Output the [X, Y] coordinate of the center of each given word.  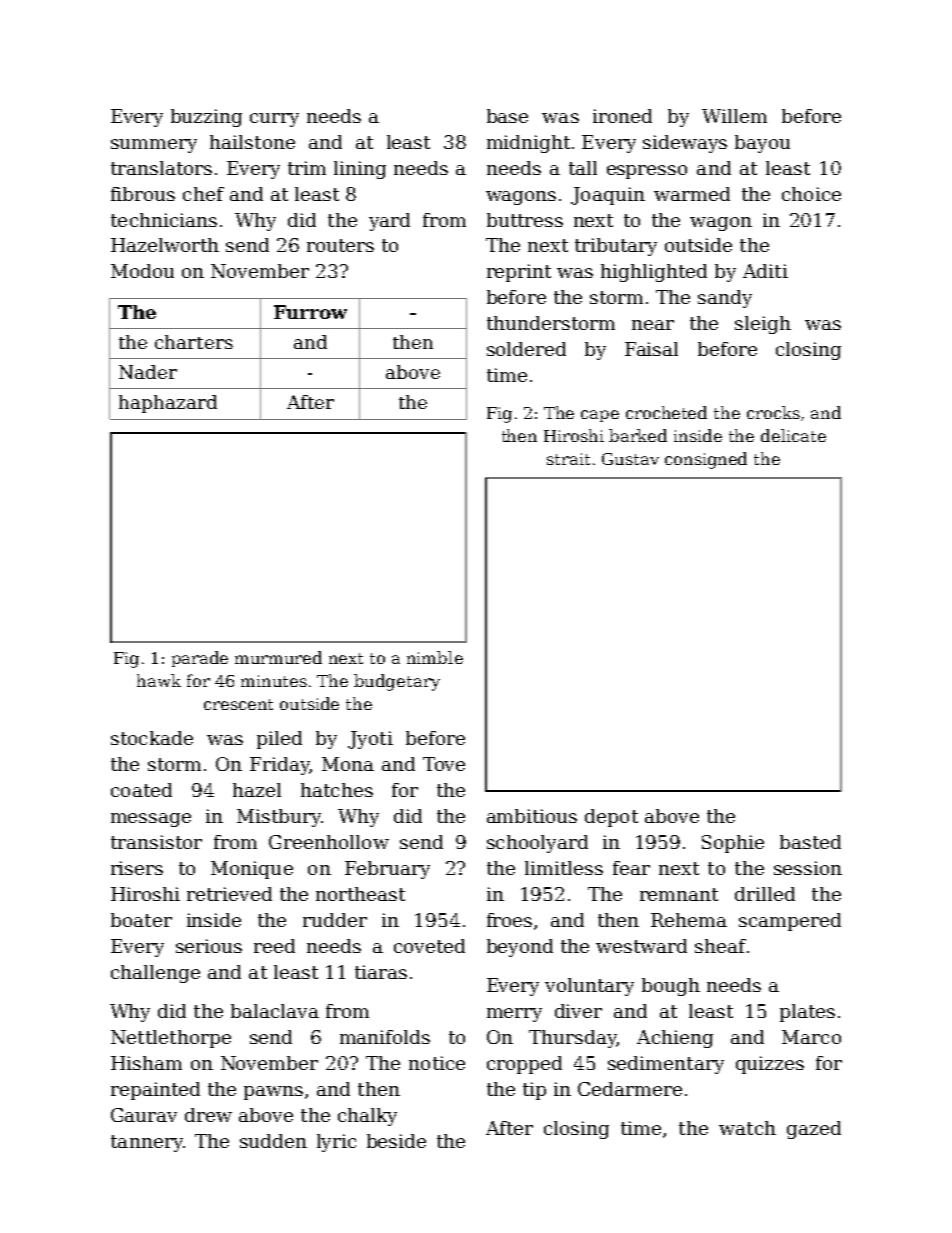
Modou [142, 271]
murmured [278, 657]
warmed [692, 194]
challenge [155, 974]
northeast [360, 894]
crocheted [666, 412]
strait [568, 459]
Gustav [630, 459]
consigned [706, 460]
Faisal [651, 349]
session [808, 868]
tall [583, 168]
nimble [435, 657]
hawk [159, 680]
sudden [273, 1141]
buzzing [206, 118]
